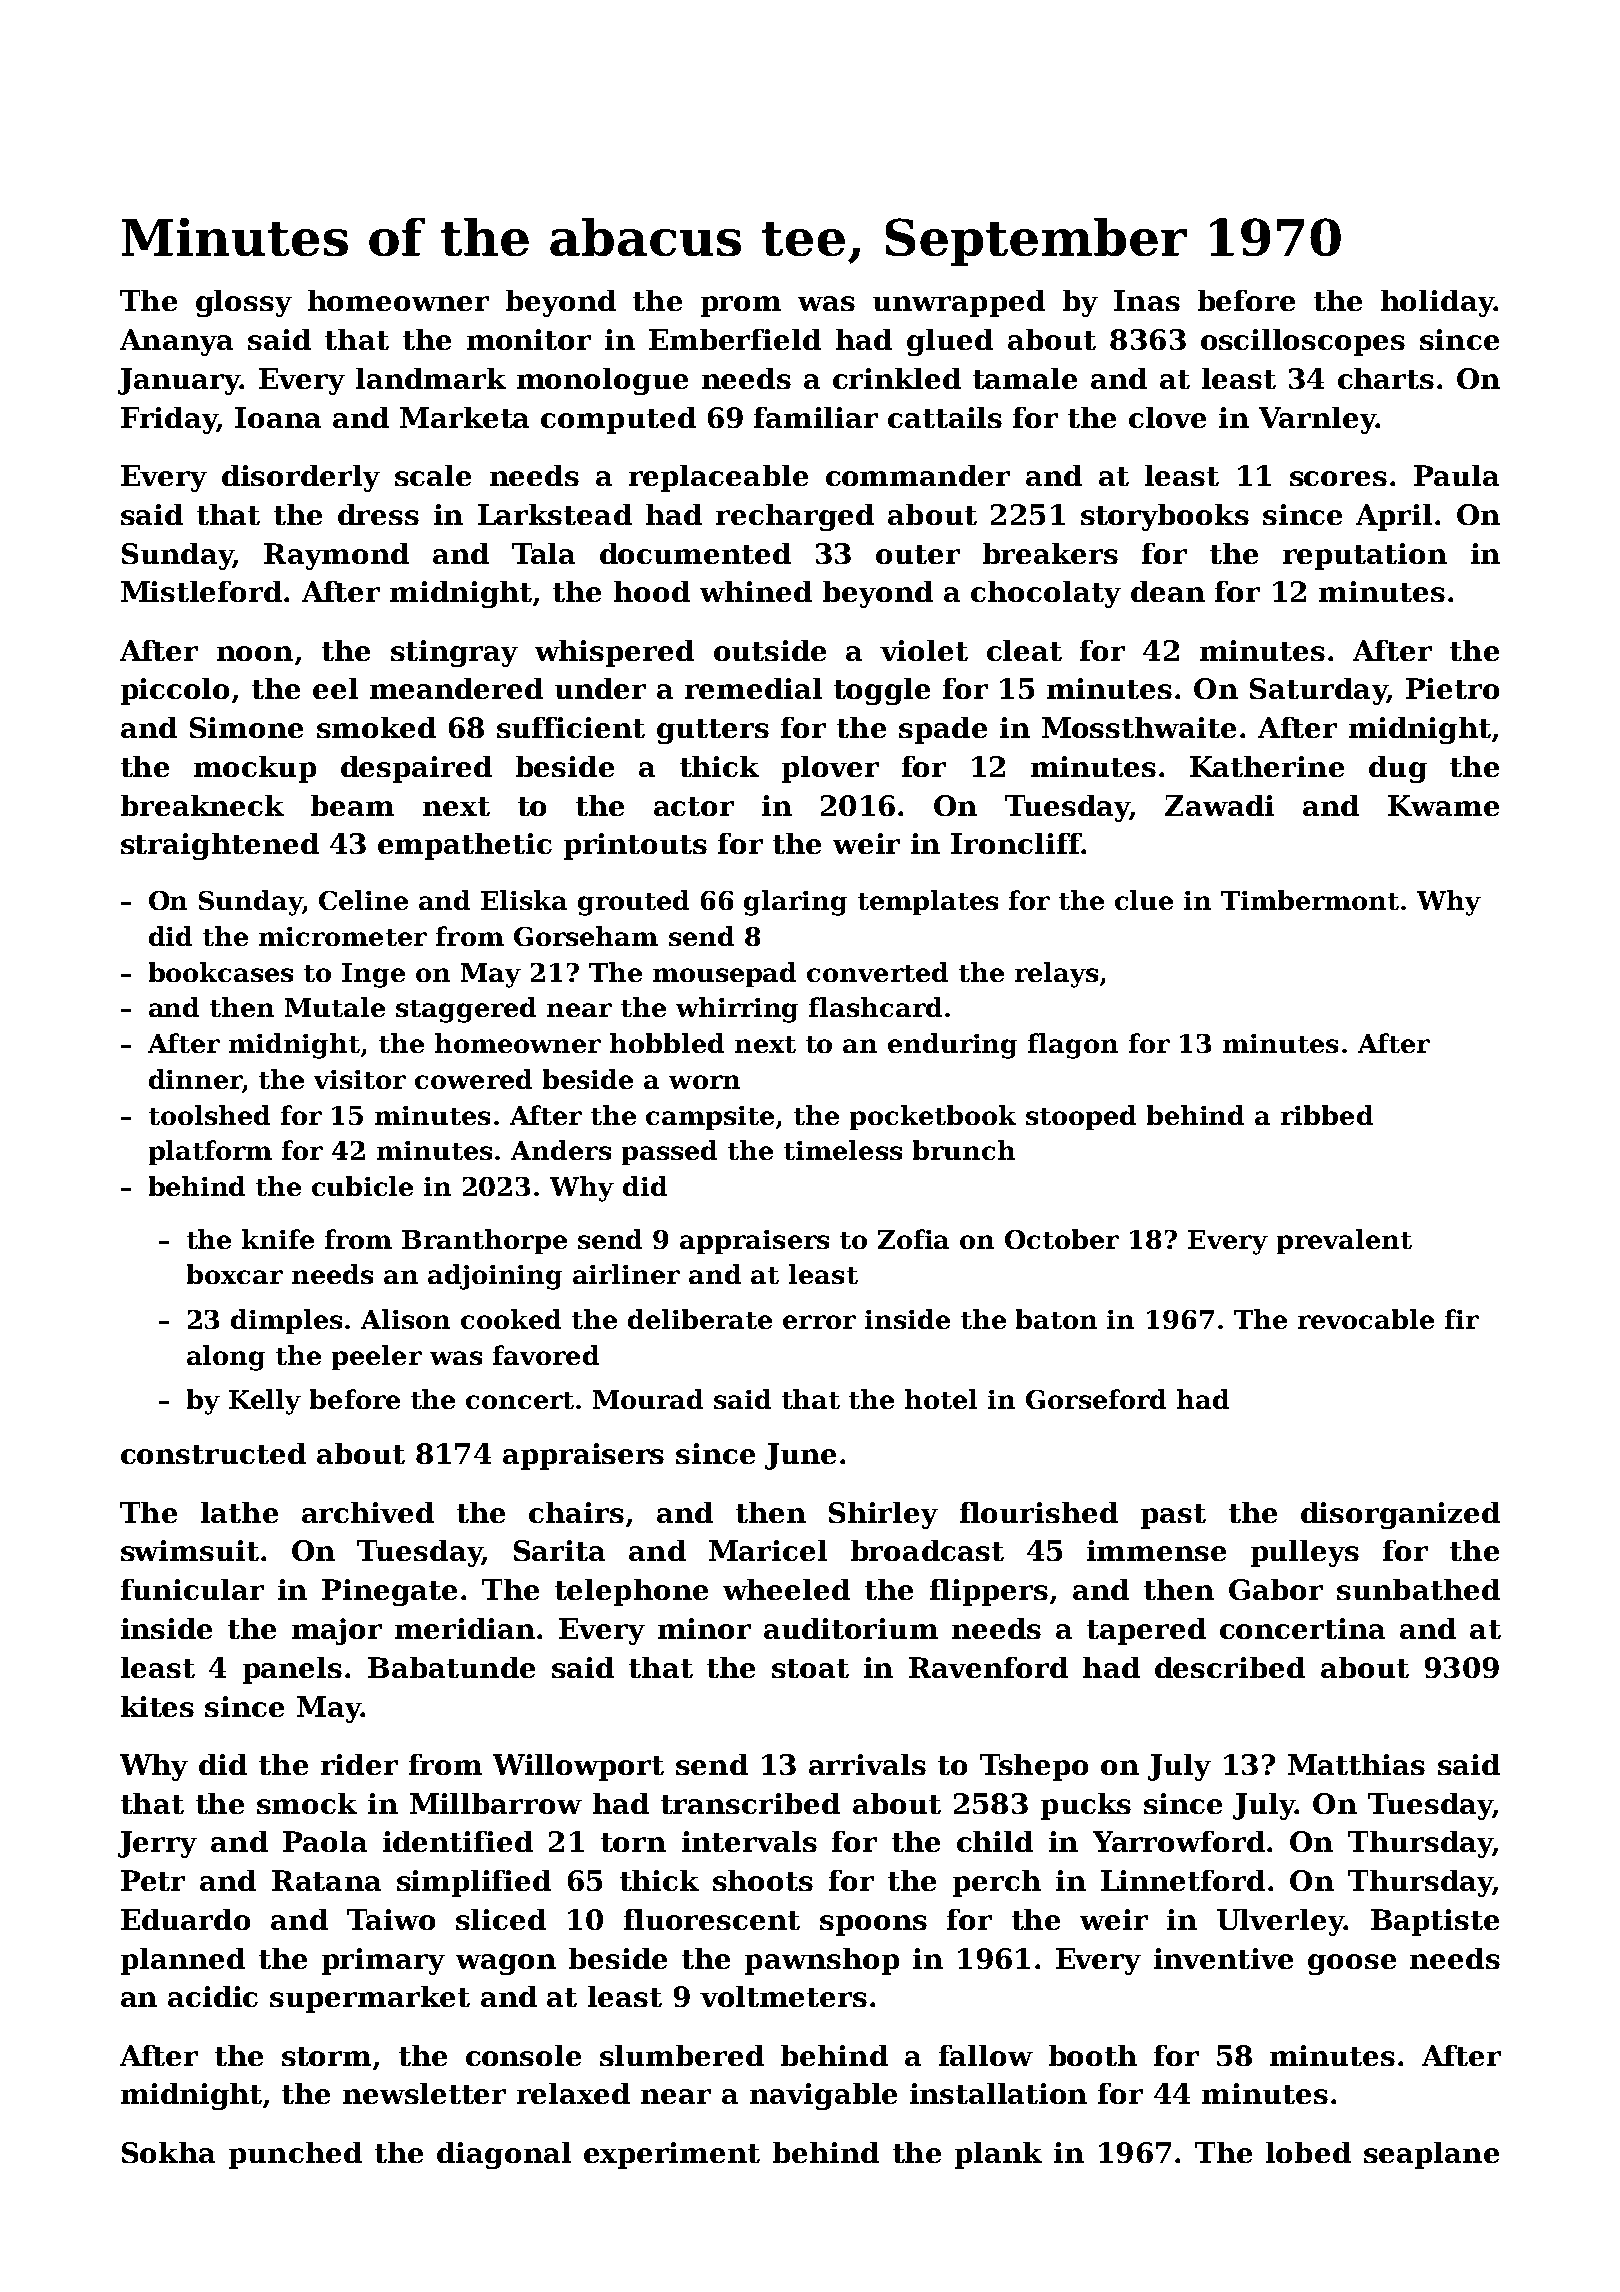 This image has height=2292, width=1620. I want to click on glaring, so click(795, 903).
